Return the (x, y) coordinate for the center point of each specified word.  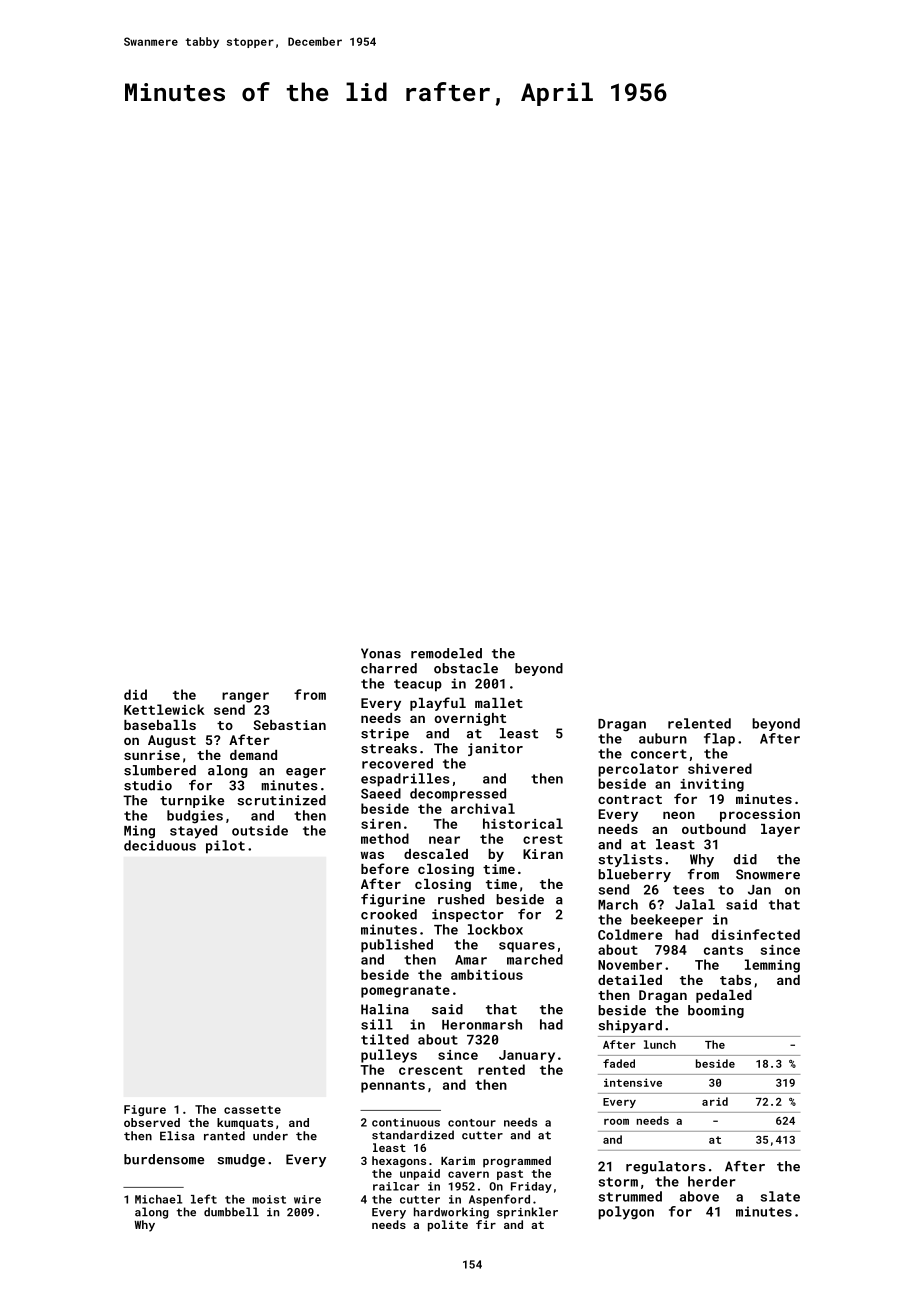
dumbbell (231, 1212)
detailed (630, 980)
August (172, 741)
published (397, 946)
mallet (499, 703)
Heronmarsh (482, 1024)
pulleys (389, 1056)
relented (699, 723)
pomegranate (405, 992)
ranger (245, 697)
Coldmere (630, 934)
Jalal (695, 904)
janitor (495, 749)
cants (723, 950)
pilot (225, 847)
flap (719, 740)
